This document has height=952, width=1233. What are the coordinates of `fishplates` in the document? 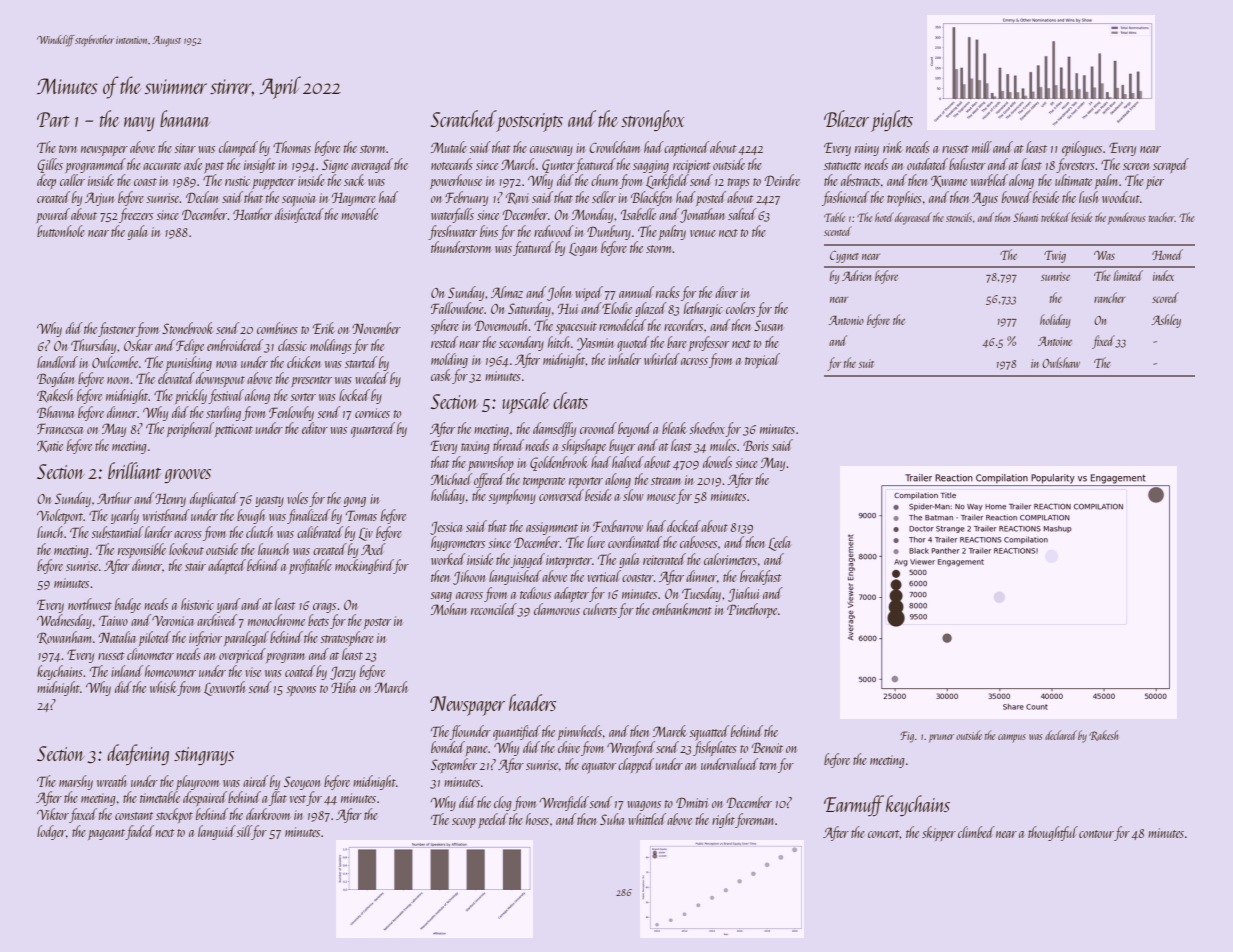 It's located at (715, 748).
